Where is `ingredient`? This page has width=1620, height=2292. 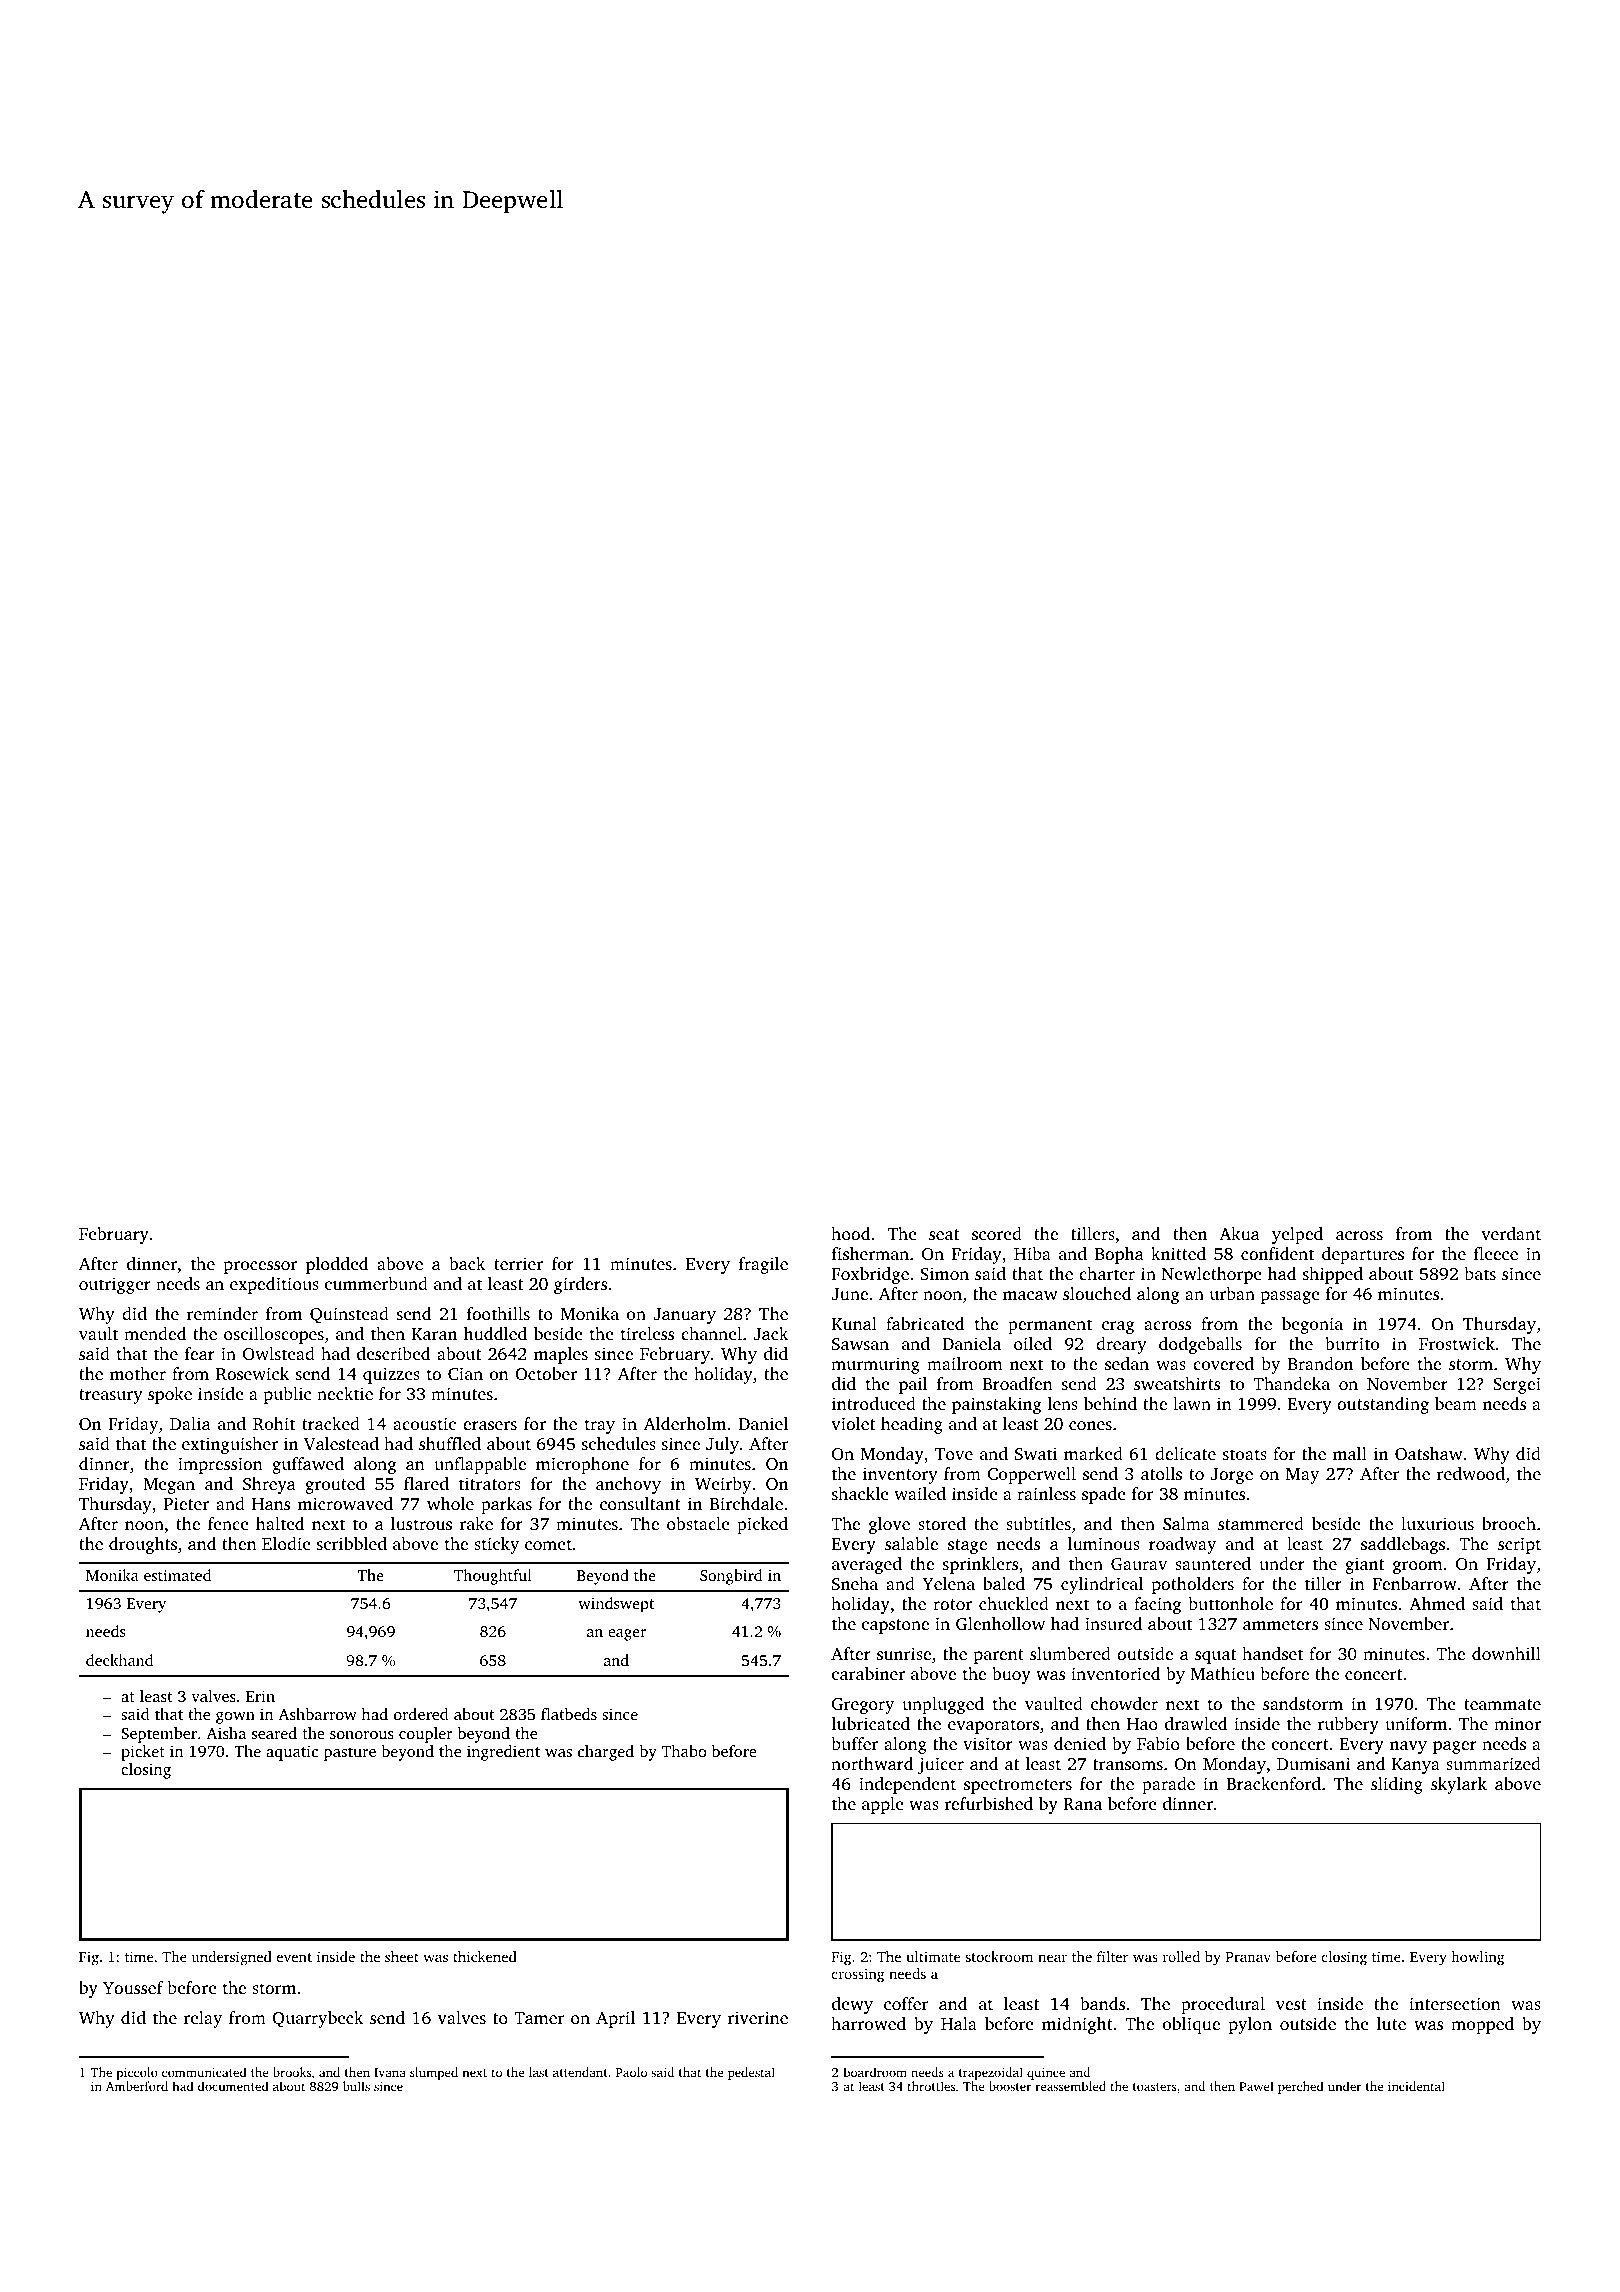 ingredient is located at coordinates (503, 1753).
